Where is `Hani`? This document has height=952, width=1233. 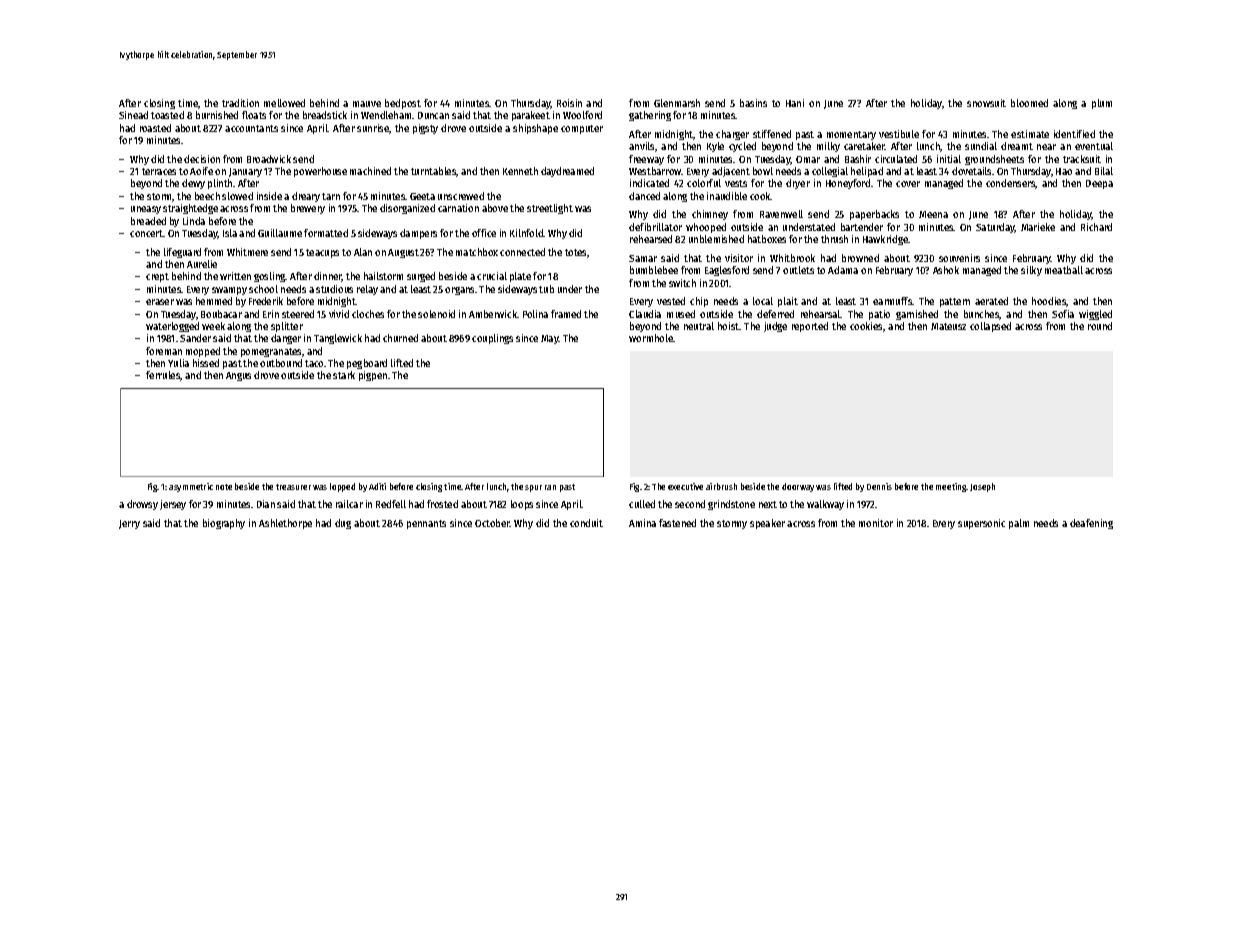
Hani is located at coordinates (795, 103).
